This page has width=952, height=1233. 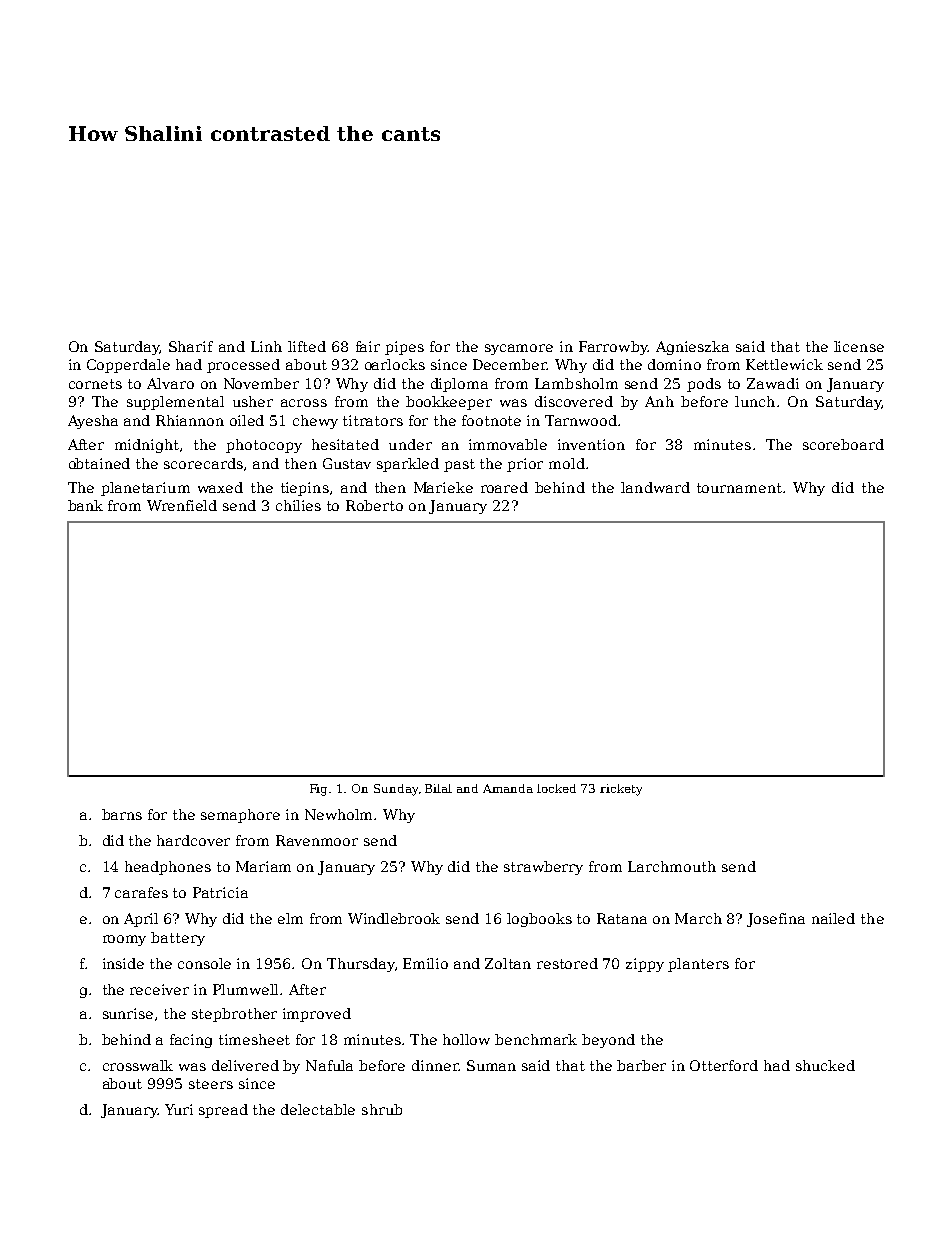 I want to click on dinner, so click(x=435, y=1065).
